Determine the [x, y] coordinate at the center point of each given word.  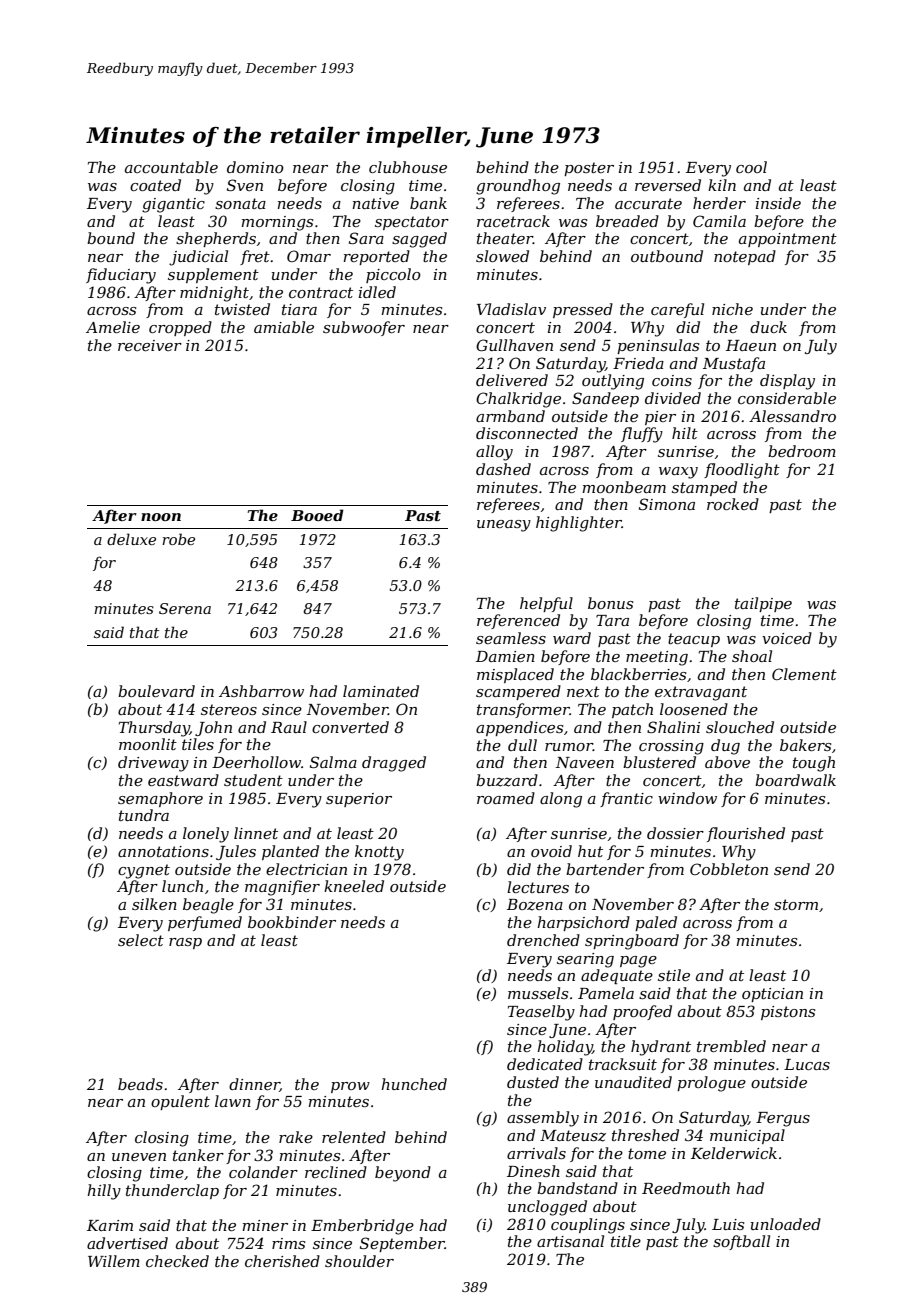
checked [177, 1261]
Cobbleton [729, 869]
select [141, 940]
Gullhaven [514, 345]
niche [732, 309]
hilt [685, 433]
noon [161, 517]
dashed [503, 469]
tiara [299, 309]
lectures [538, 887]
